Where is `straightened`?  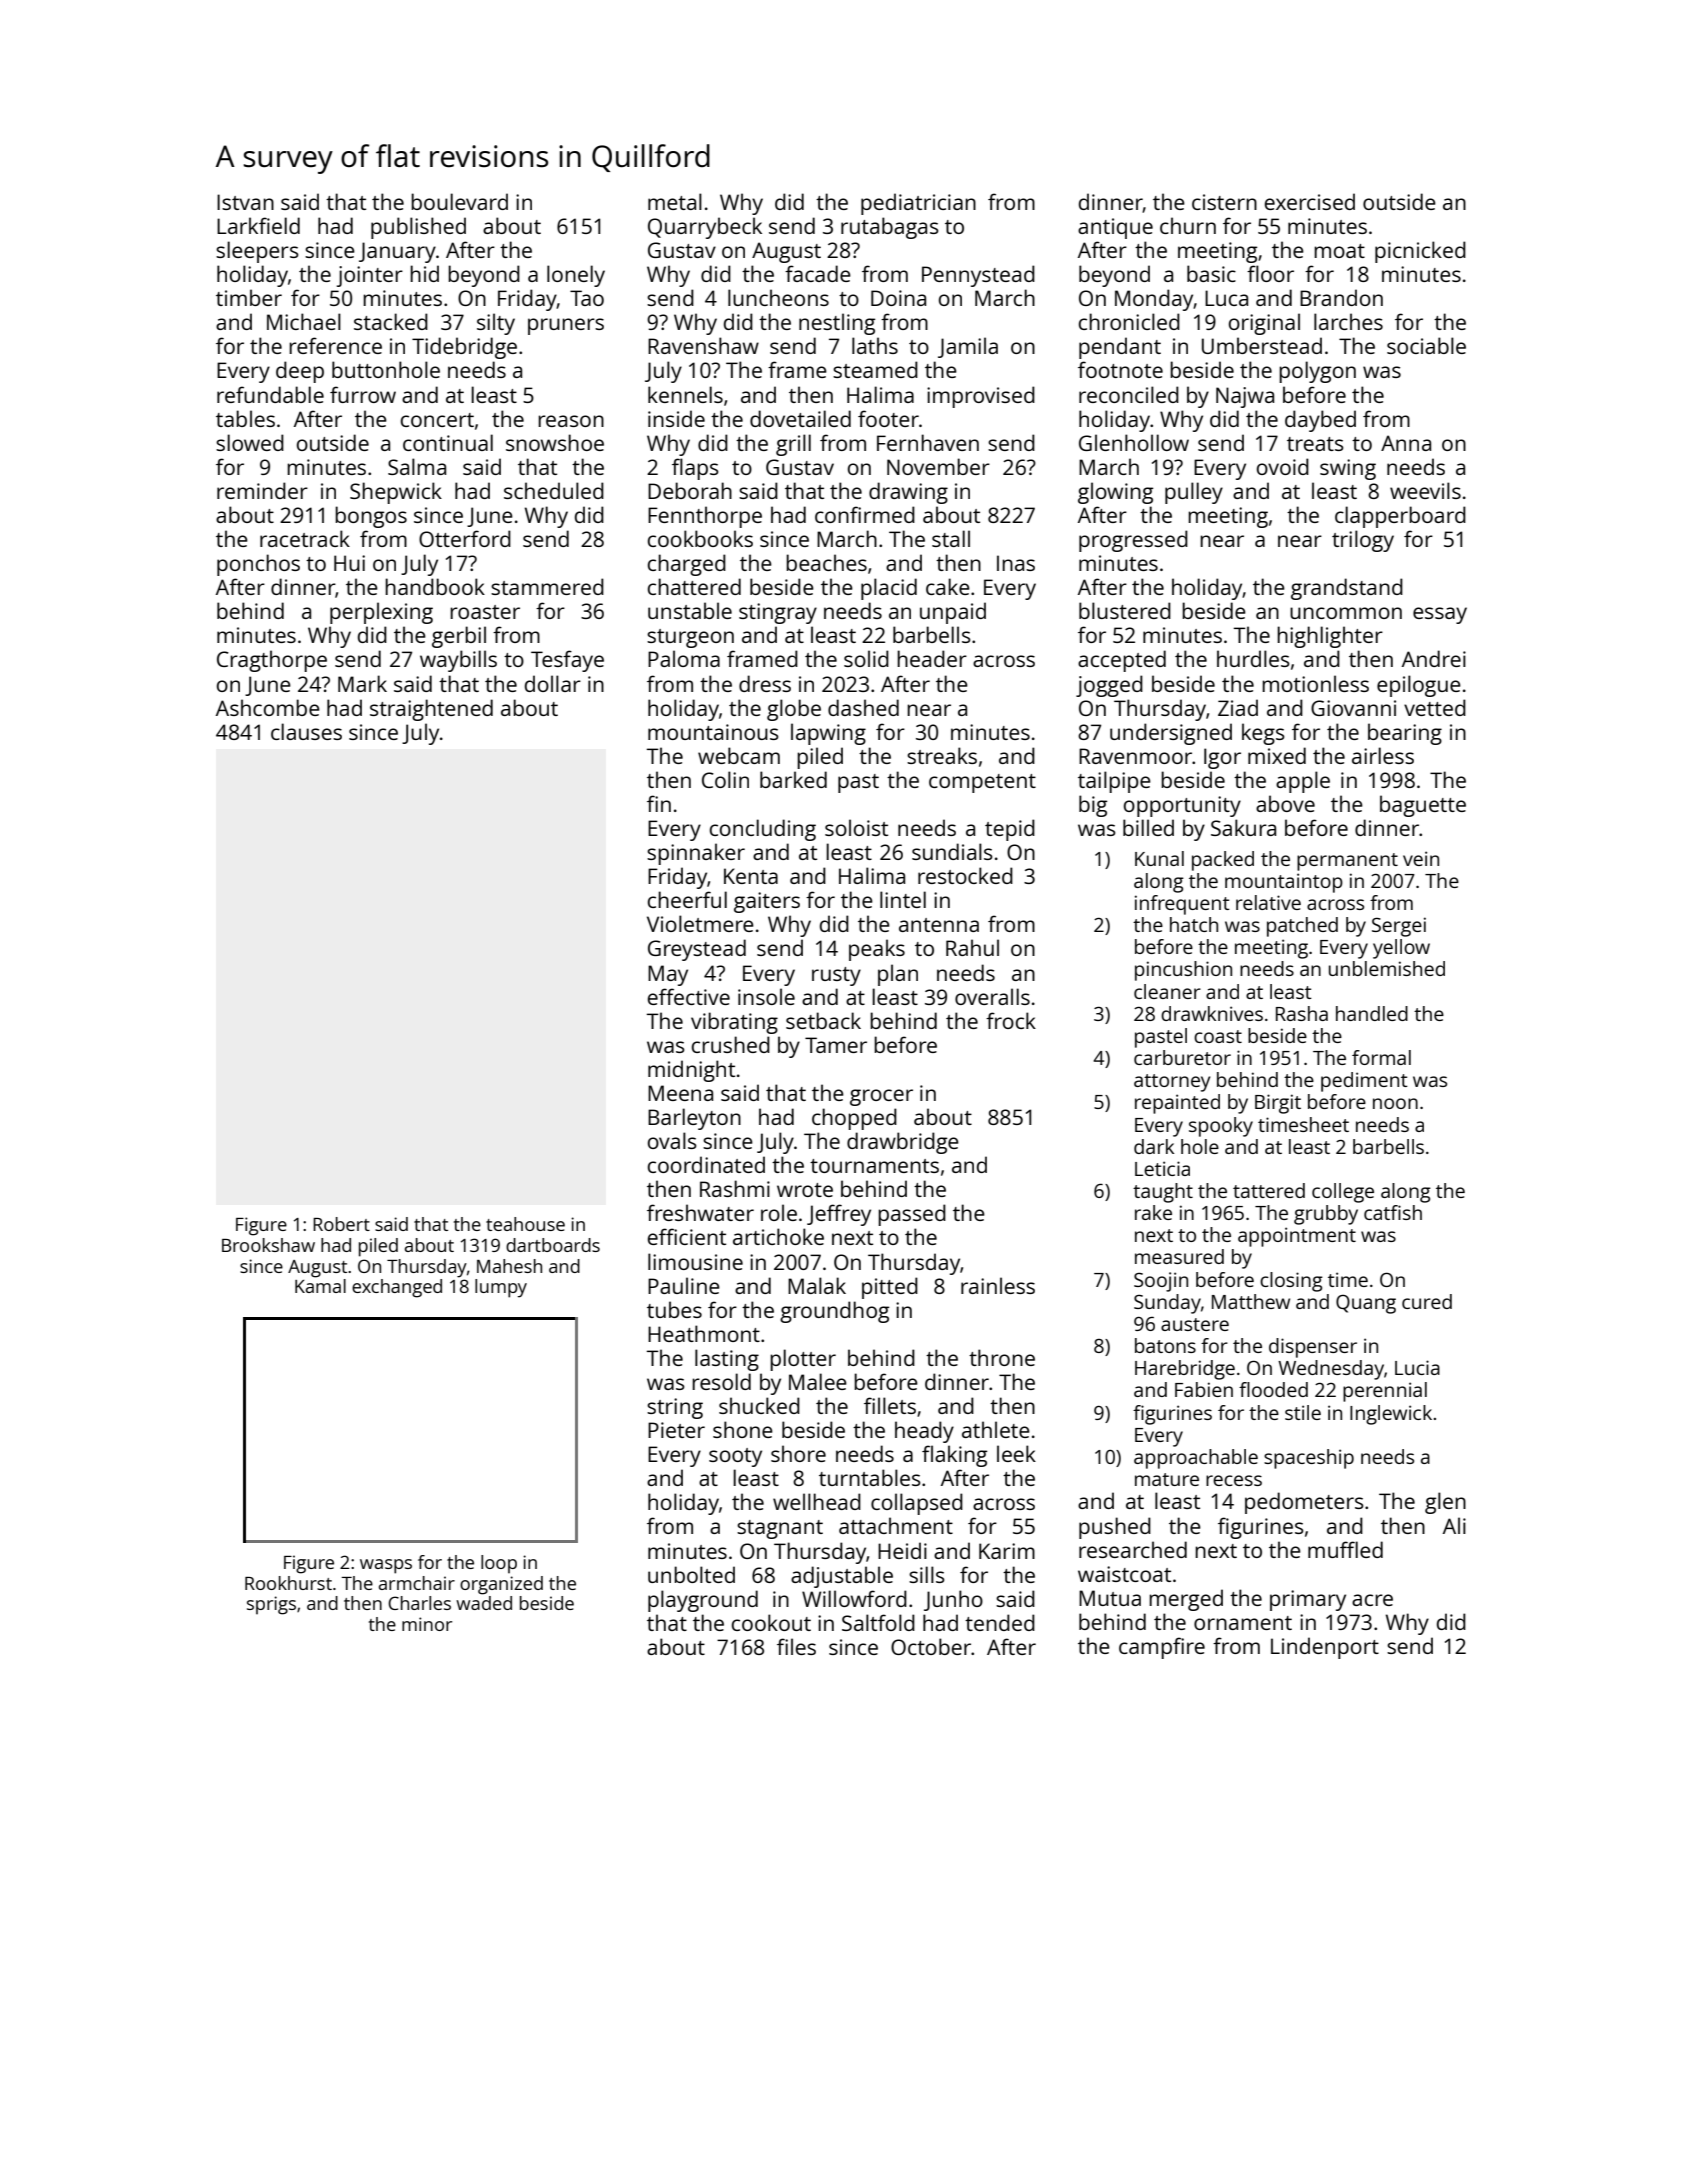 straightened is located at coordinates (431, 710).
